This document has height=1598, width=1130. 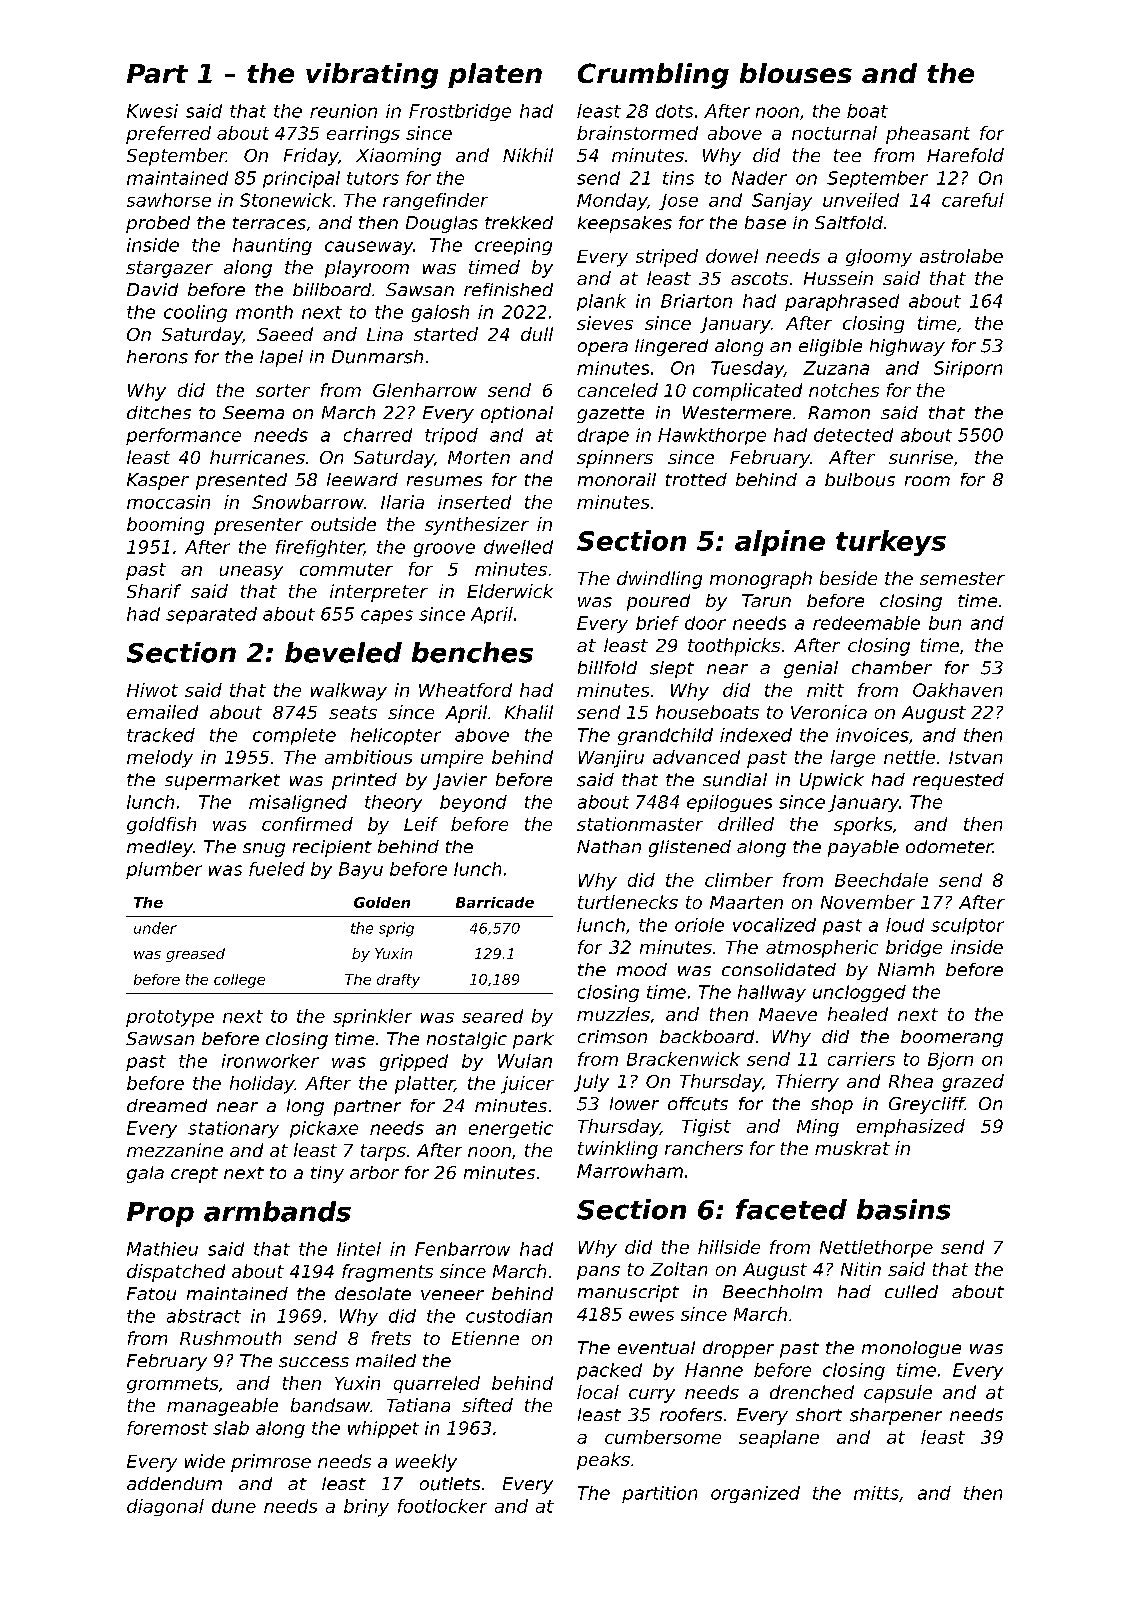 I want to click on snug, so click(x=264, y=850).
